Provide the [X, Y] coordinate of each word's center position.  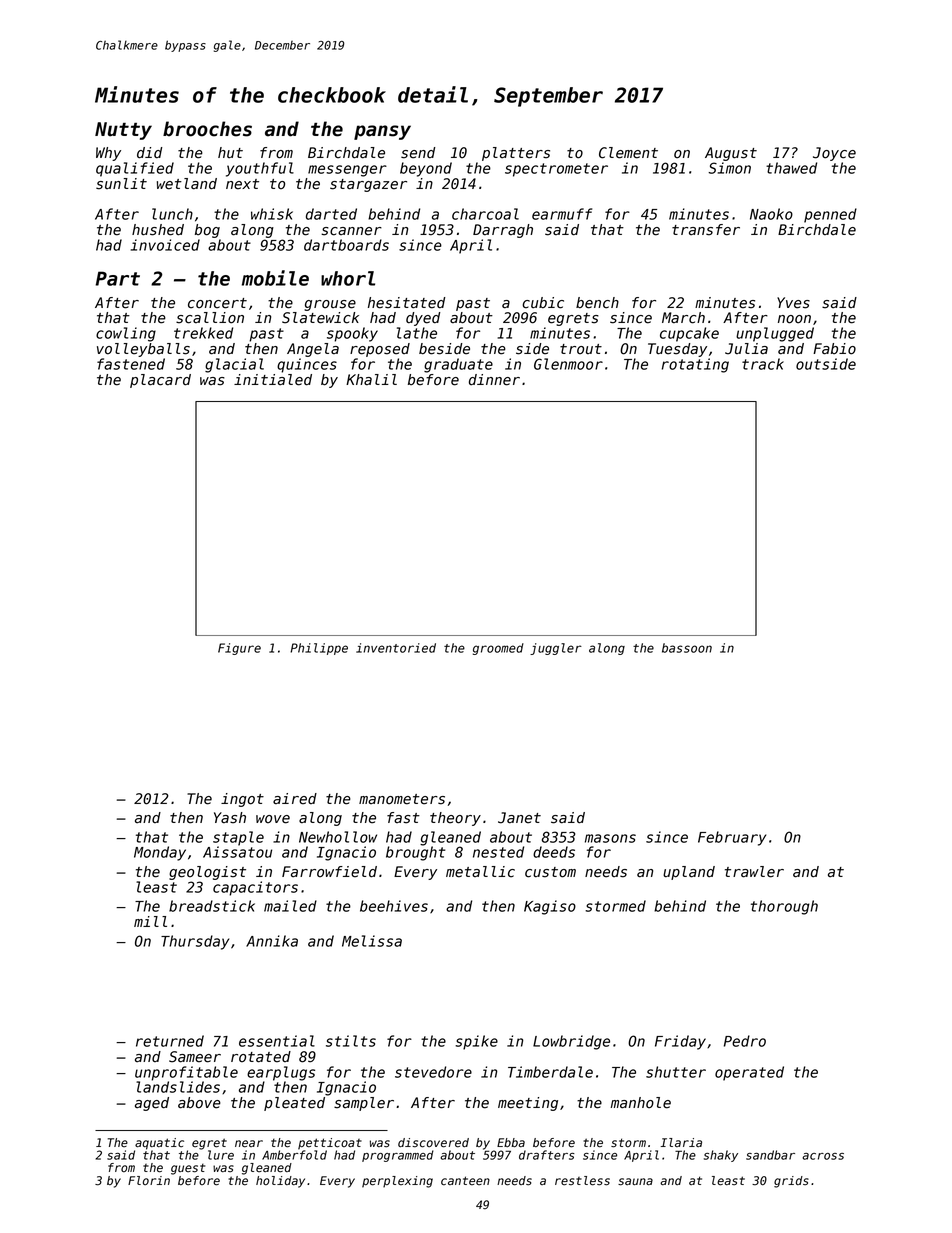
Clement [628, 153]
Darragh [503, 231]
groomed [498, 649]
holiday [280, 1182]
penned [830, 215]
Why [108, 154]
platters [516, 154]
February [732, 838]
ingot [242, 800]
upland [689, 873]
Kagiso [550, 907]
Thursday [195, 942]
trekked [203, 333]
